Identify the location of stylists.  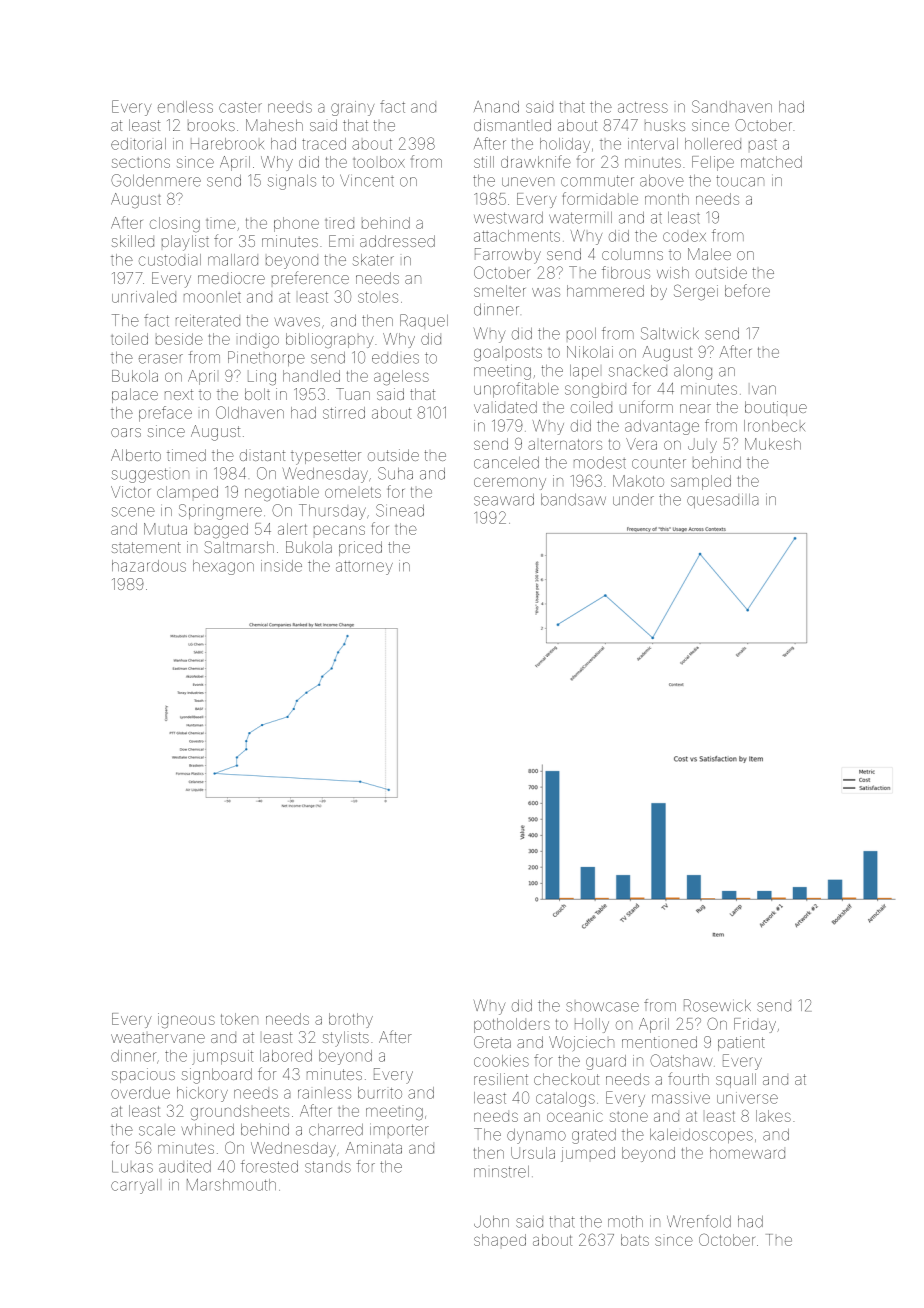
(346, 1039).
